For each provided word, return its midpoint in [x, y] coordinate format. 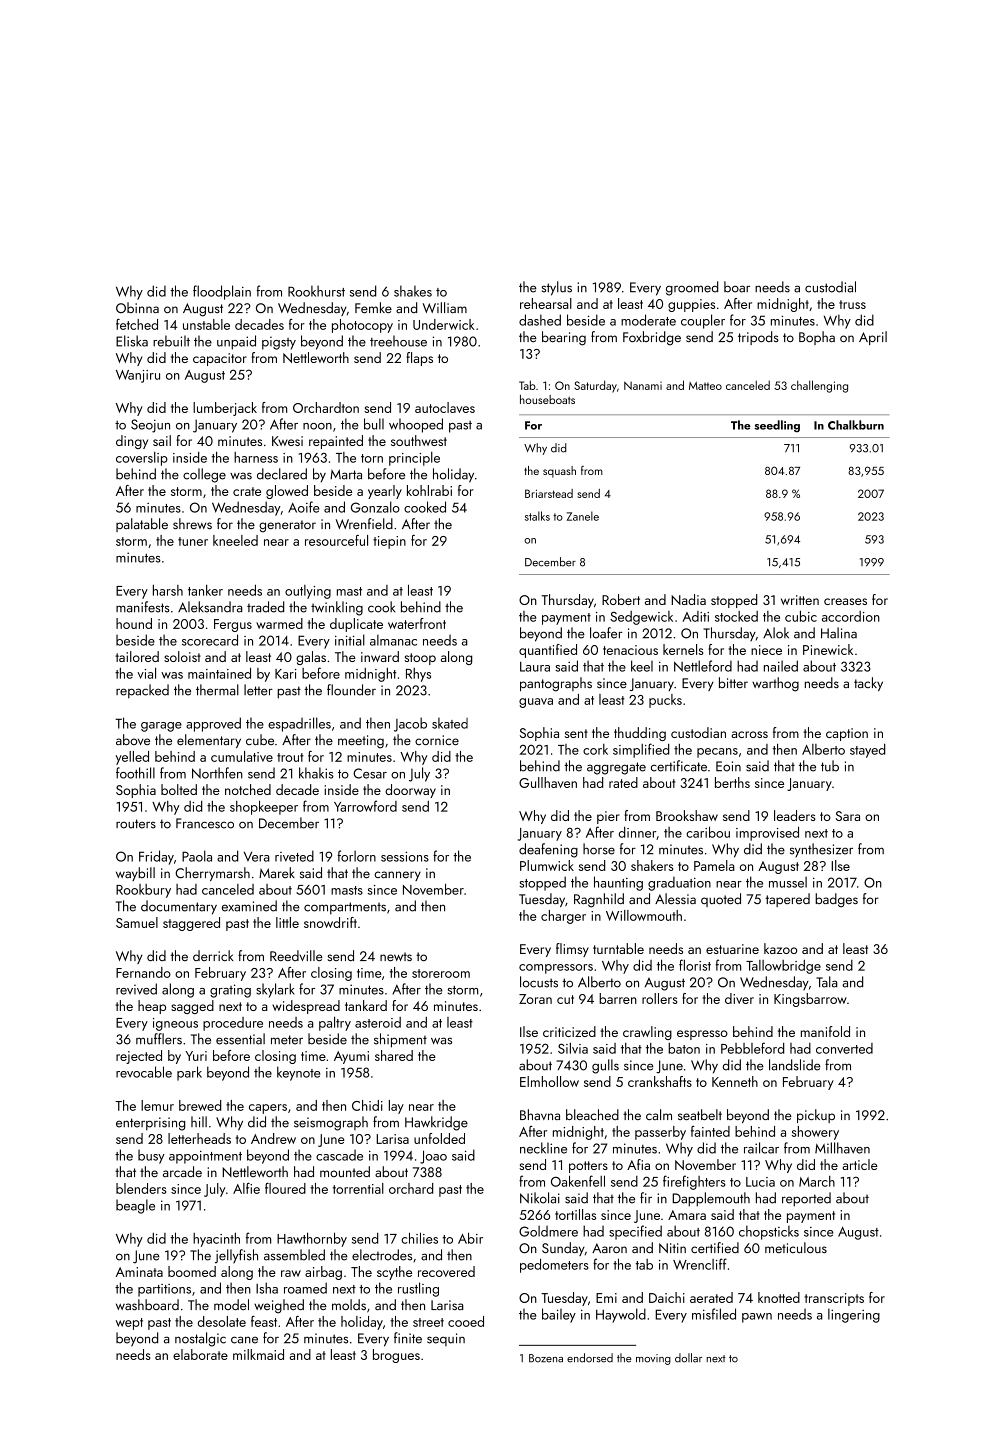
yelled [132, 758]
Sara [848, 816]
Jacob [410, 724]
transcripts [834, 1299]
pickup [816, 1116]
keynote [298, 1073]
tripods [758, 338]
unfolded [439, 1138]
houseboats [547, 399]
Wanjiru [138, 376]
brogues [396, 1356]
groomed [692, 288]
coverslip [142, 459]
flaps [419, 359]
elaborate [200, 1354]
